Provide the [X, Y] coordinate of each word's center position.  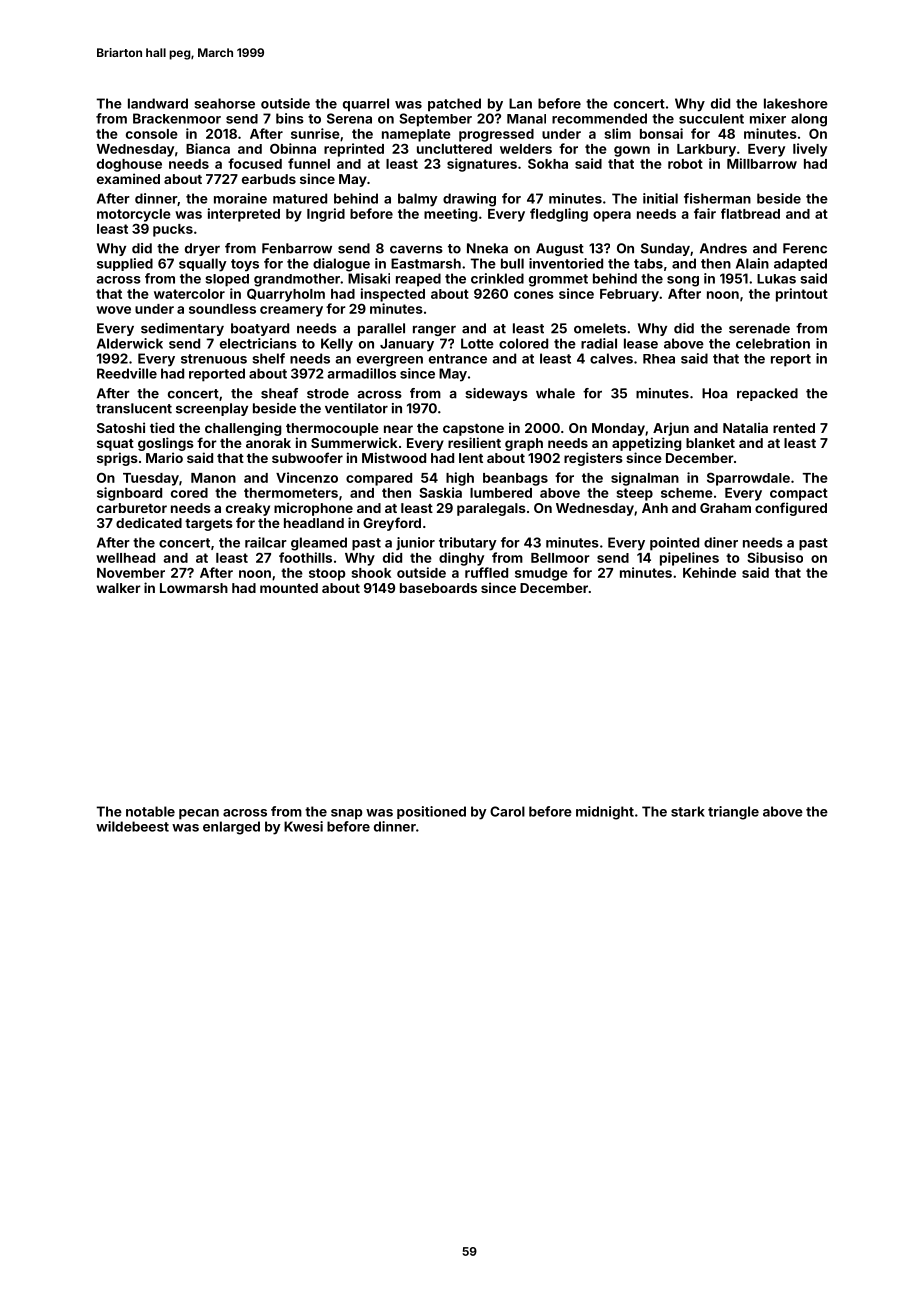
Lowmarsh [194, 588]
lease [641, 343]
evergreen [390, 361]
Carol [507, 811]
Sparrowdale [748, 479]
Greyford [392, 524]
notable [150, 811]
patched [454, 105]
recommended [599, 118]
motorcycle [134, 215]
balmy [418, 200]
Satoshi [121, 427]
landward [158, 103]
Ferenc [805, 248]
